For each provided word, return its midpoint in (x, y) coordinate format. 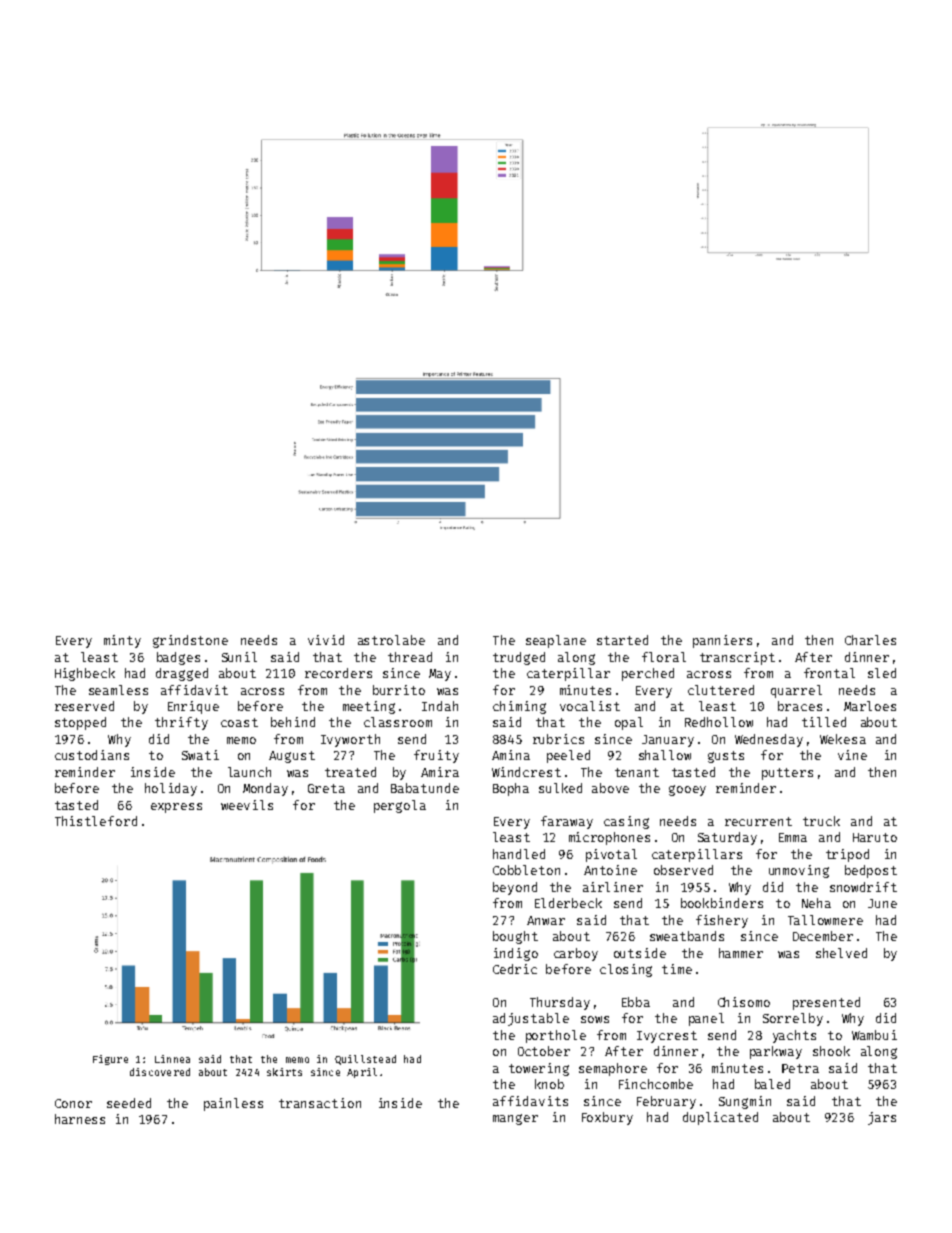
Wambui (874, 1035)
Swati (200, 755)
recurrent (758, 821)
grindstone (190, 641)
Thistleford (96, 821)
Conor (73, 1103)
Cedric (515, 969)
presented (826, 1003)
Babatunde (425, 788)
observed (683, 870)
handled (519, 854)
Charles (870, 640)
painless (233, 1104)
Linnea (172, 1059)
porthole (556, 1036)
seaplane (556, 641)
